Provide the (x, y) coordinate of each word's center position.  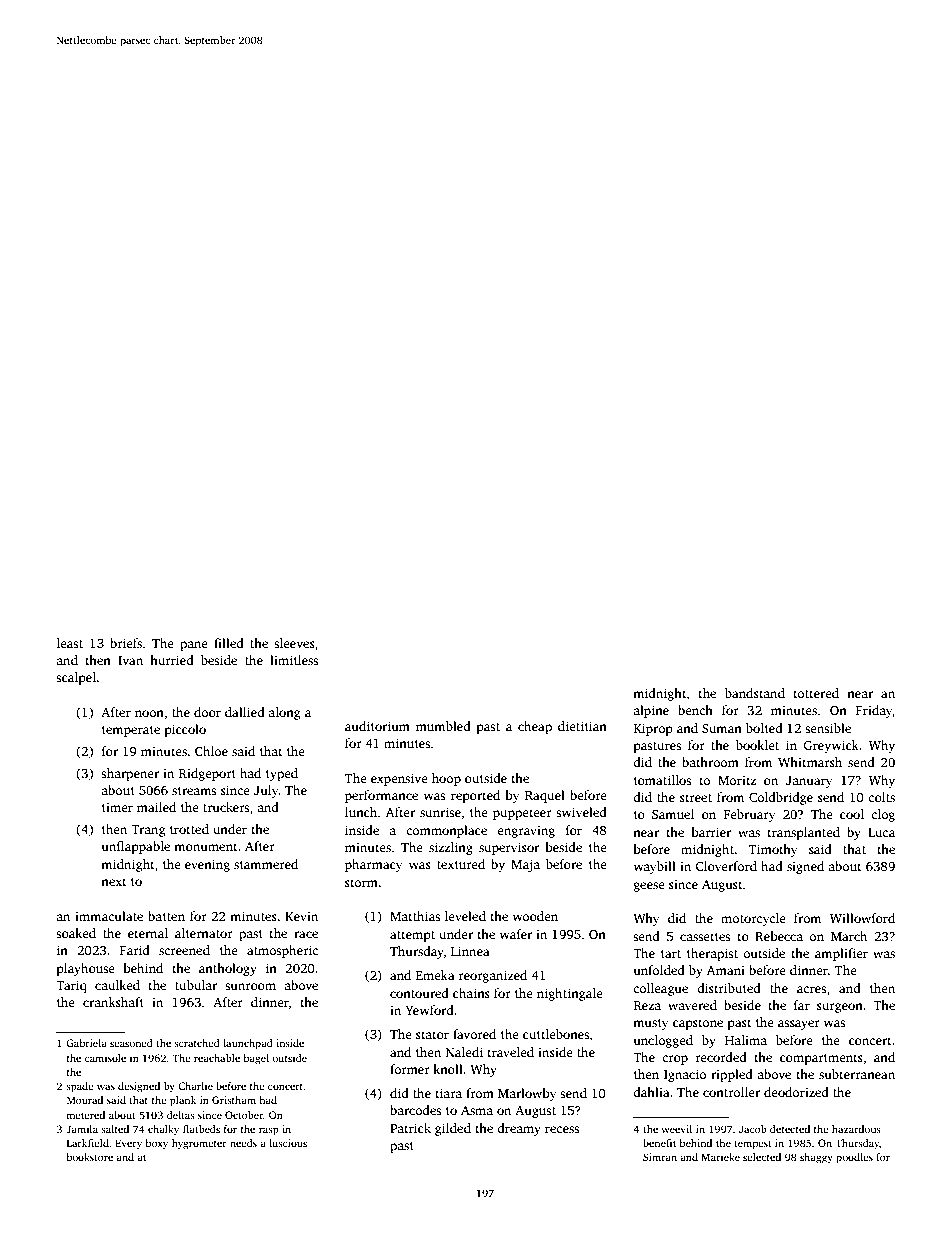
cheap (535, 727)
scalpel (76, 678)
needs (243, 1143)
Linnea (470, 951)
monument (206, 847)
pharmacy (373, 865)
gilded (453, 1129)
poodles (854, 1158)
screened (184, 950)
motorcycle (753, 919)
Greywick (831, 746)
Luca (881, 832)
